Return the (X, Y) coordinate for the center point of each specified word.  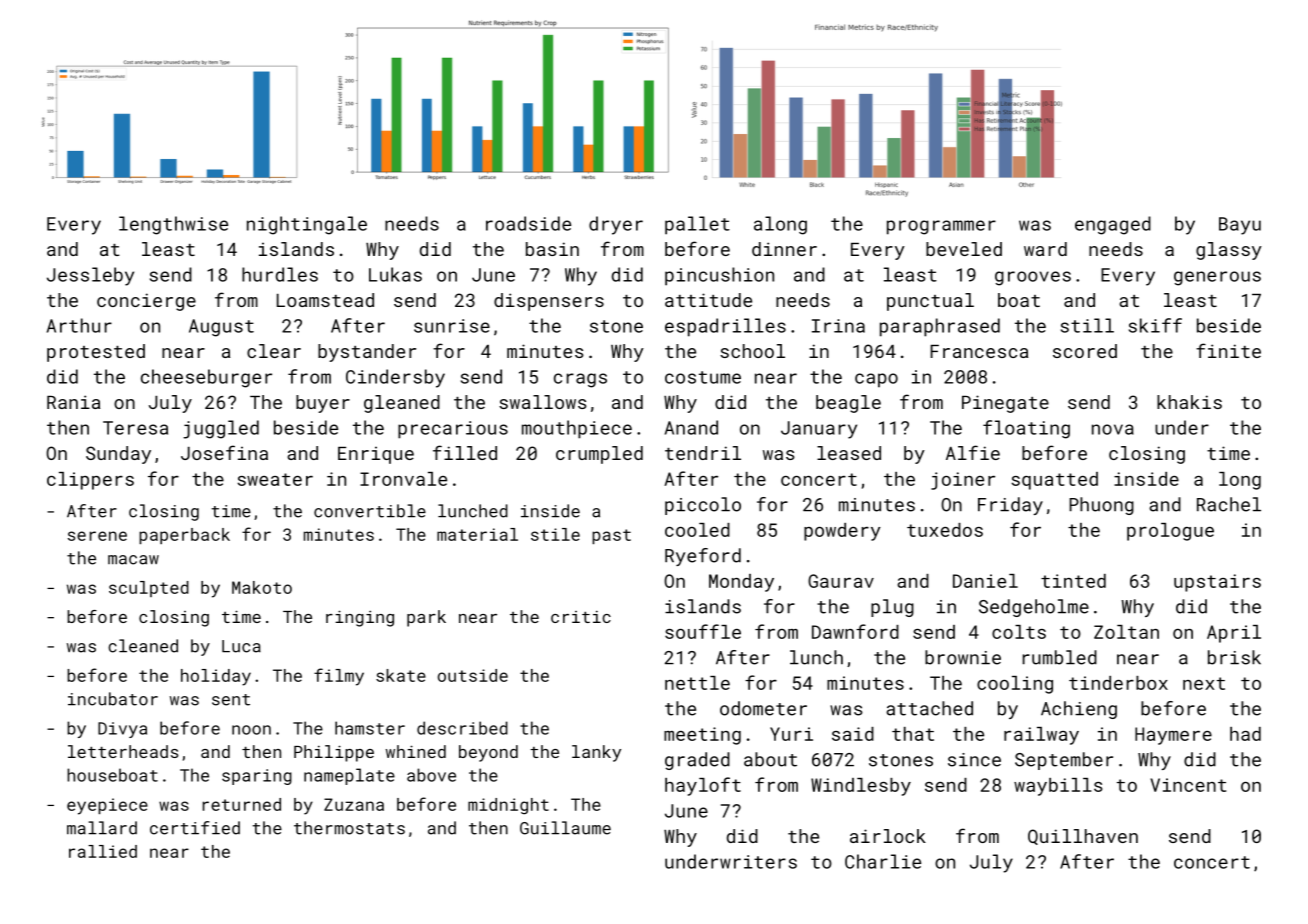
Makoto (262, 587)
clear (274, 351)
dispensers (549, 302)
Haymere (1173, 736)
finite (1228, 350)
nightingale (307, 225)
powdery (842, 532)
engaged (1113, 225)
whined (416, 751)
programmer (941, 227)
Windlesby (861, 787)
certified (195, 828)
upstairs (1217, 583)
